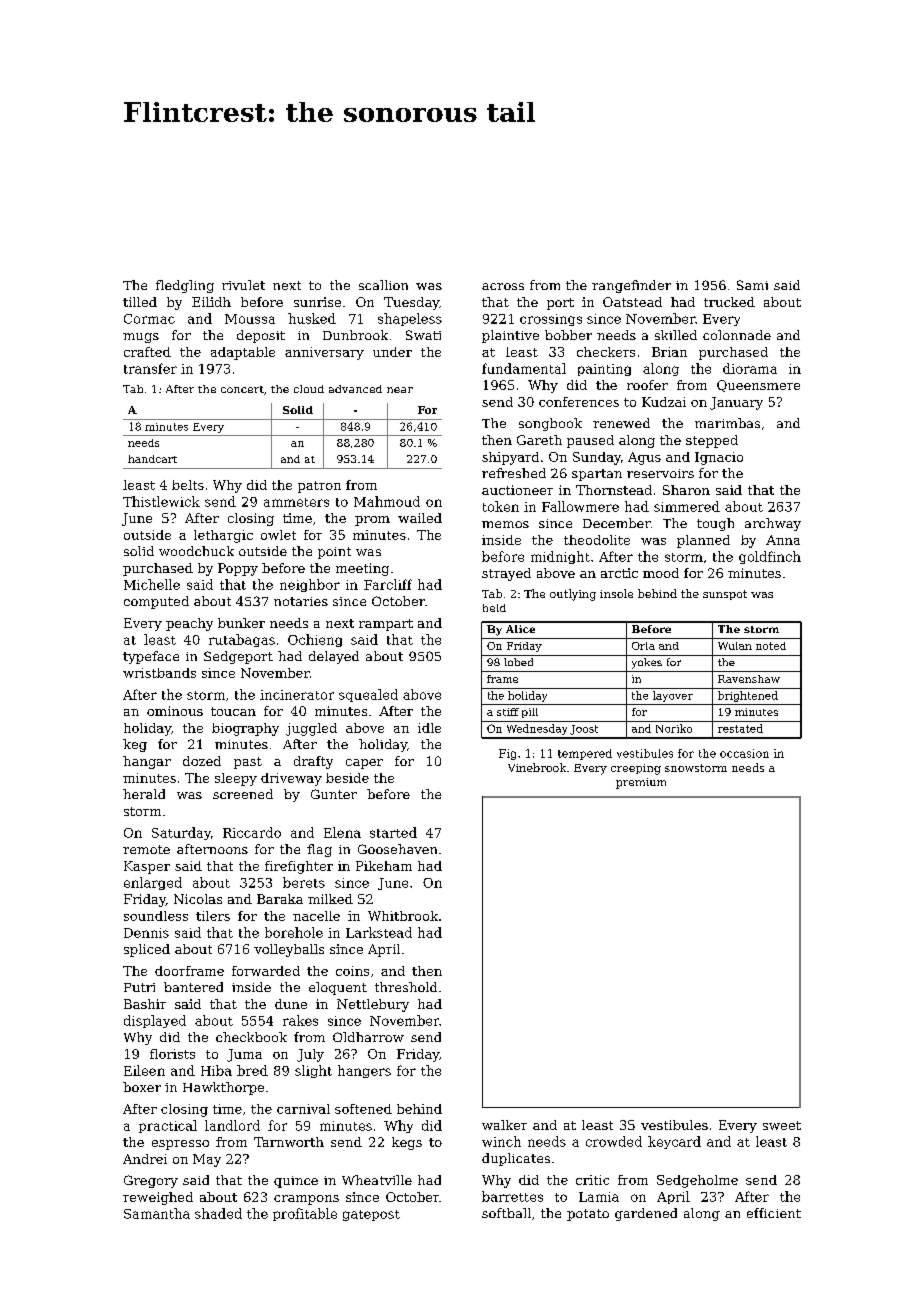 The image size is (924, 1308). I want to click on owlet, so click(278, 535).
